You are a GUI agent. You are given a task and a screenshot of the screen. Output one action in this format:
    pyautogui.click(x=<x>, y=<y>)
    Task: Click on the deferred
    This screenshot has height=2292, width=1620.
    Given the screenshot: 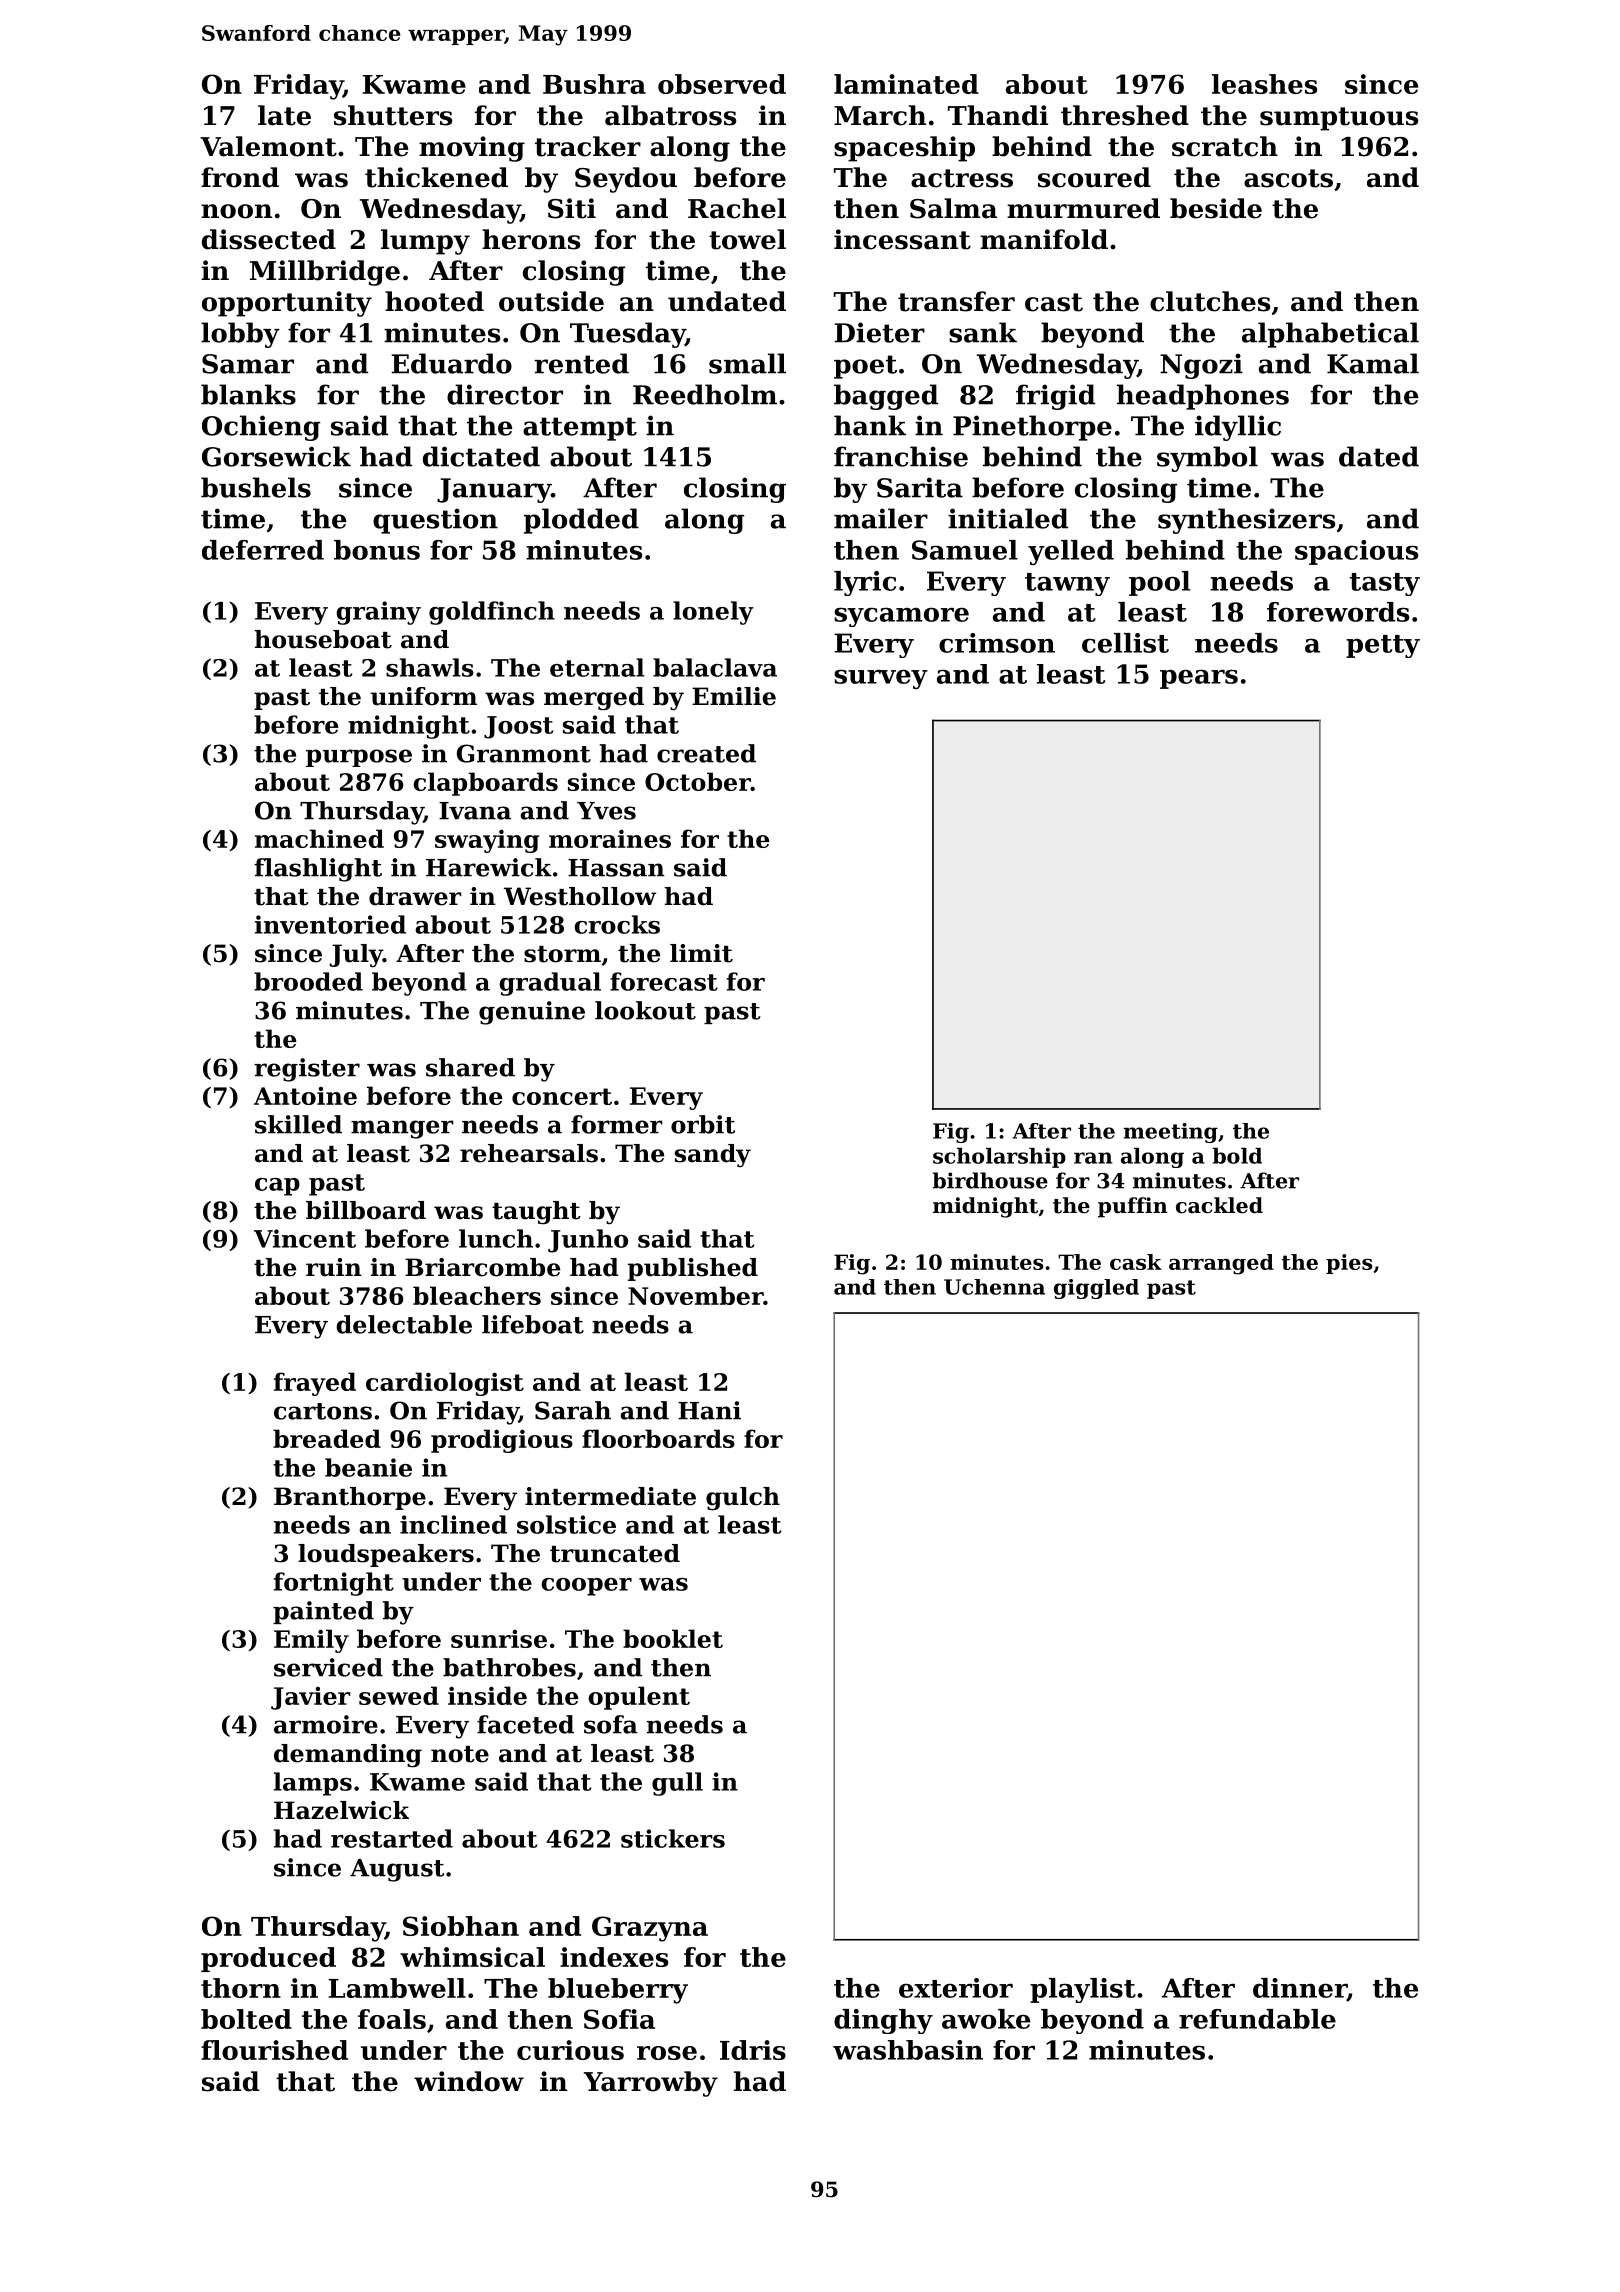 What is the action you would take?
    pyautogui.click(x=263, y=550)
